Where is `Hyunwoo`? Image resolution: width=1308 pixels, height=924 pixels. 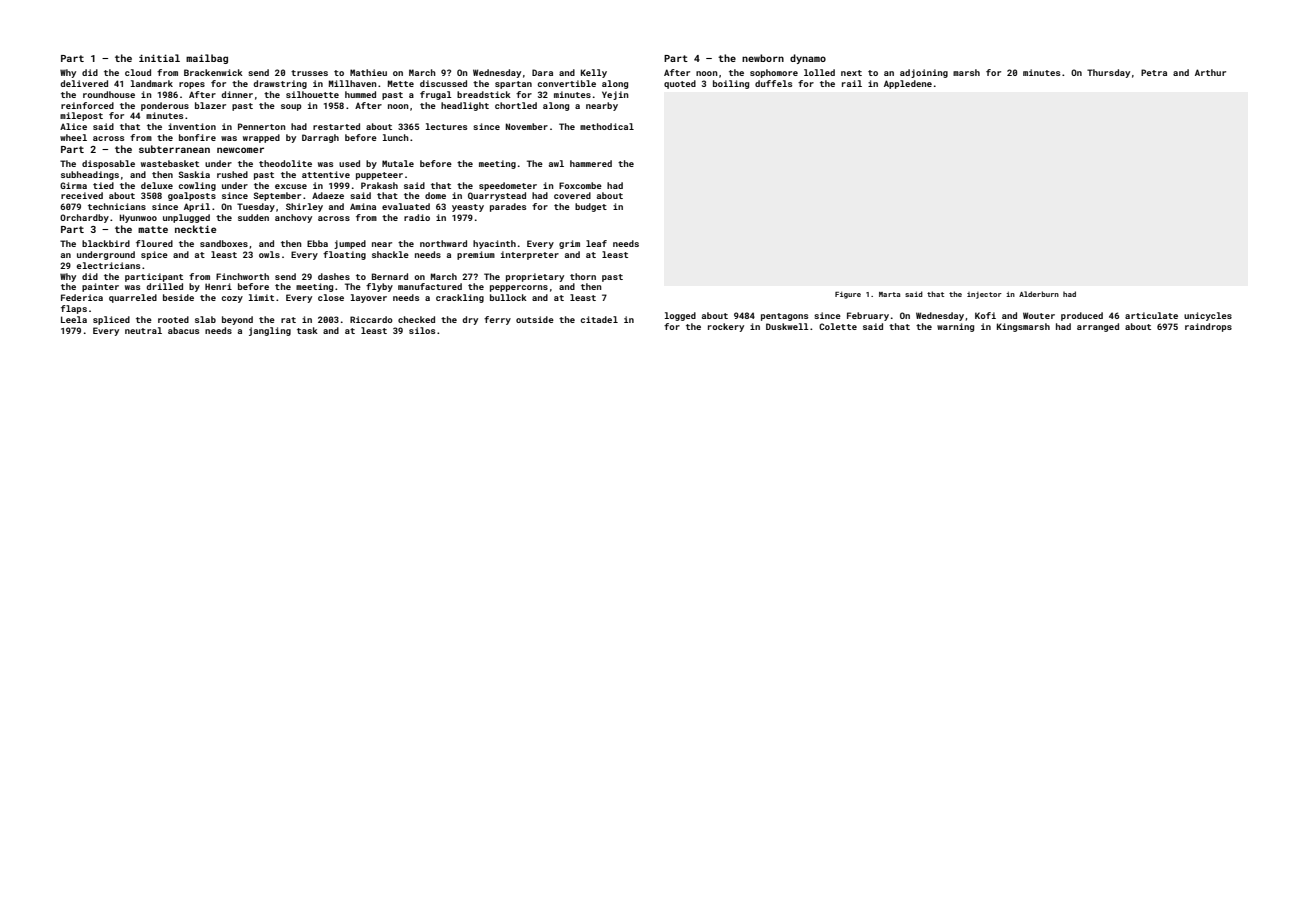 Hyunwoo is located at coordinates (138, 218).
